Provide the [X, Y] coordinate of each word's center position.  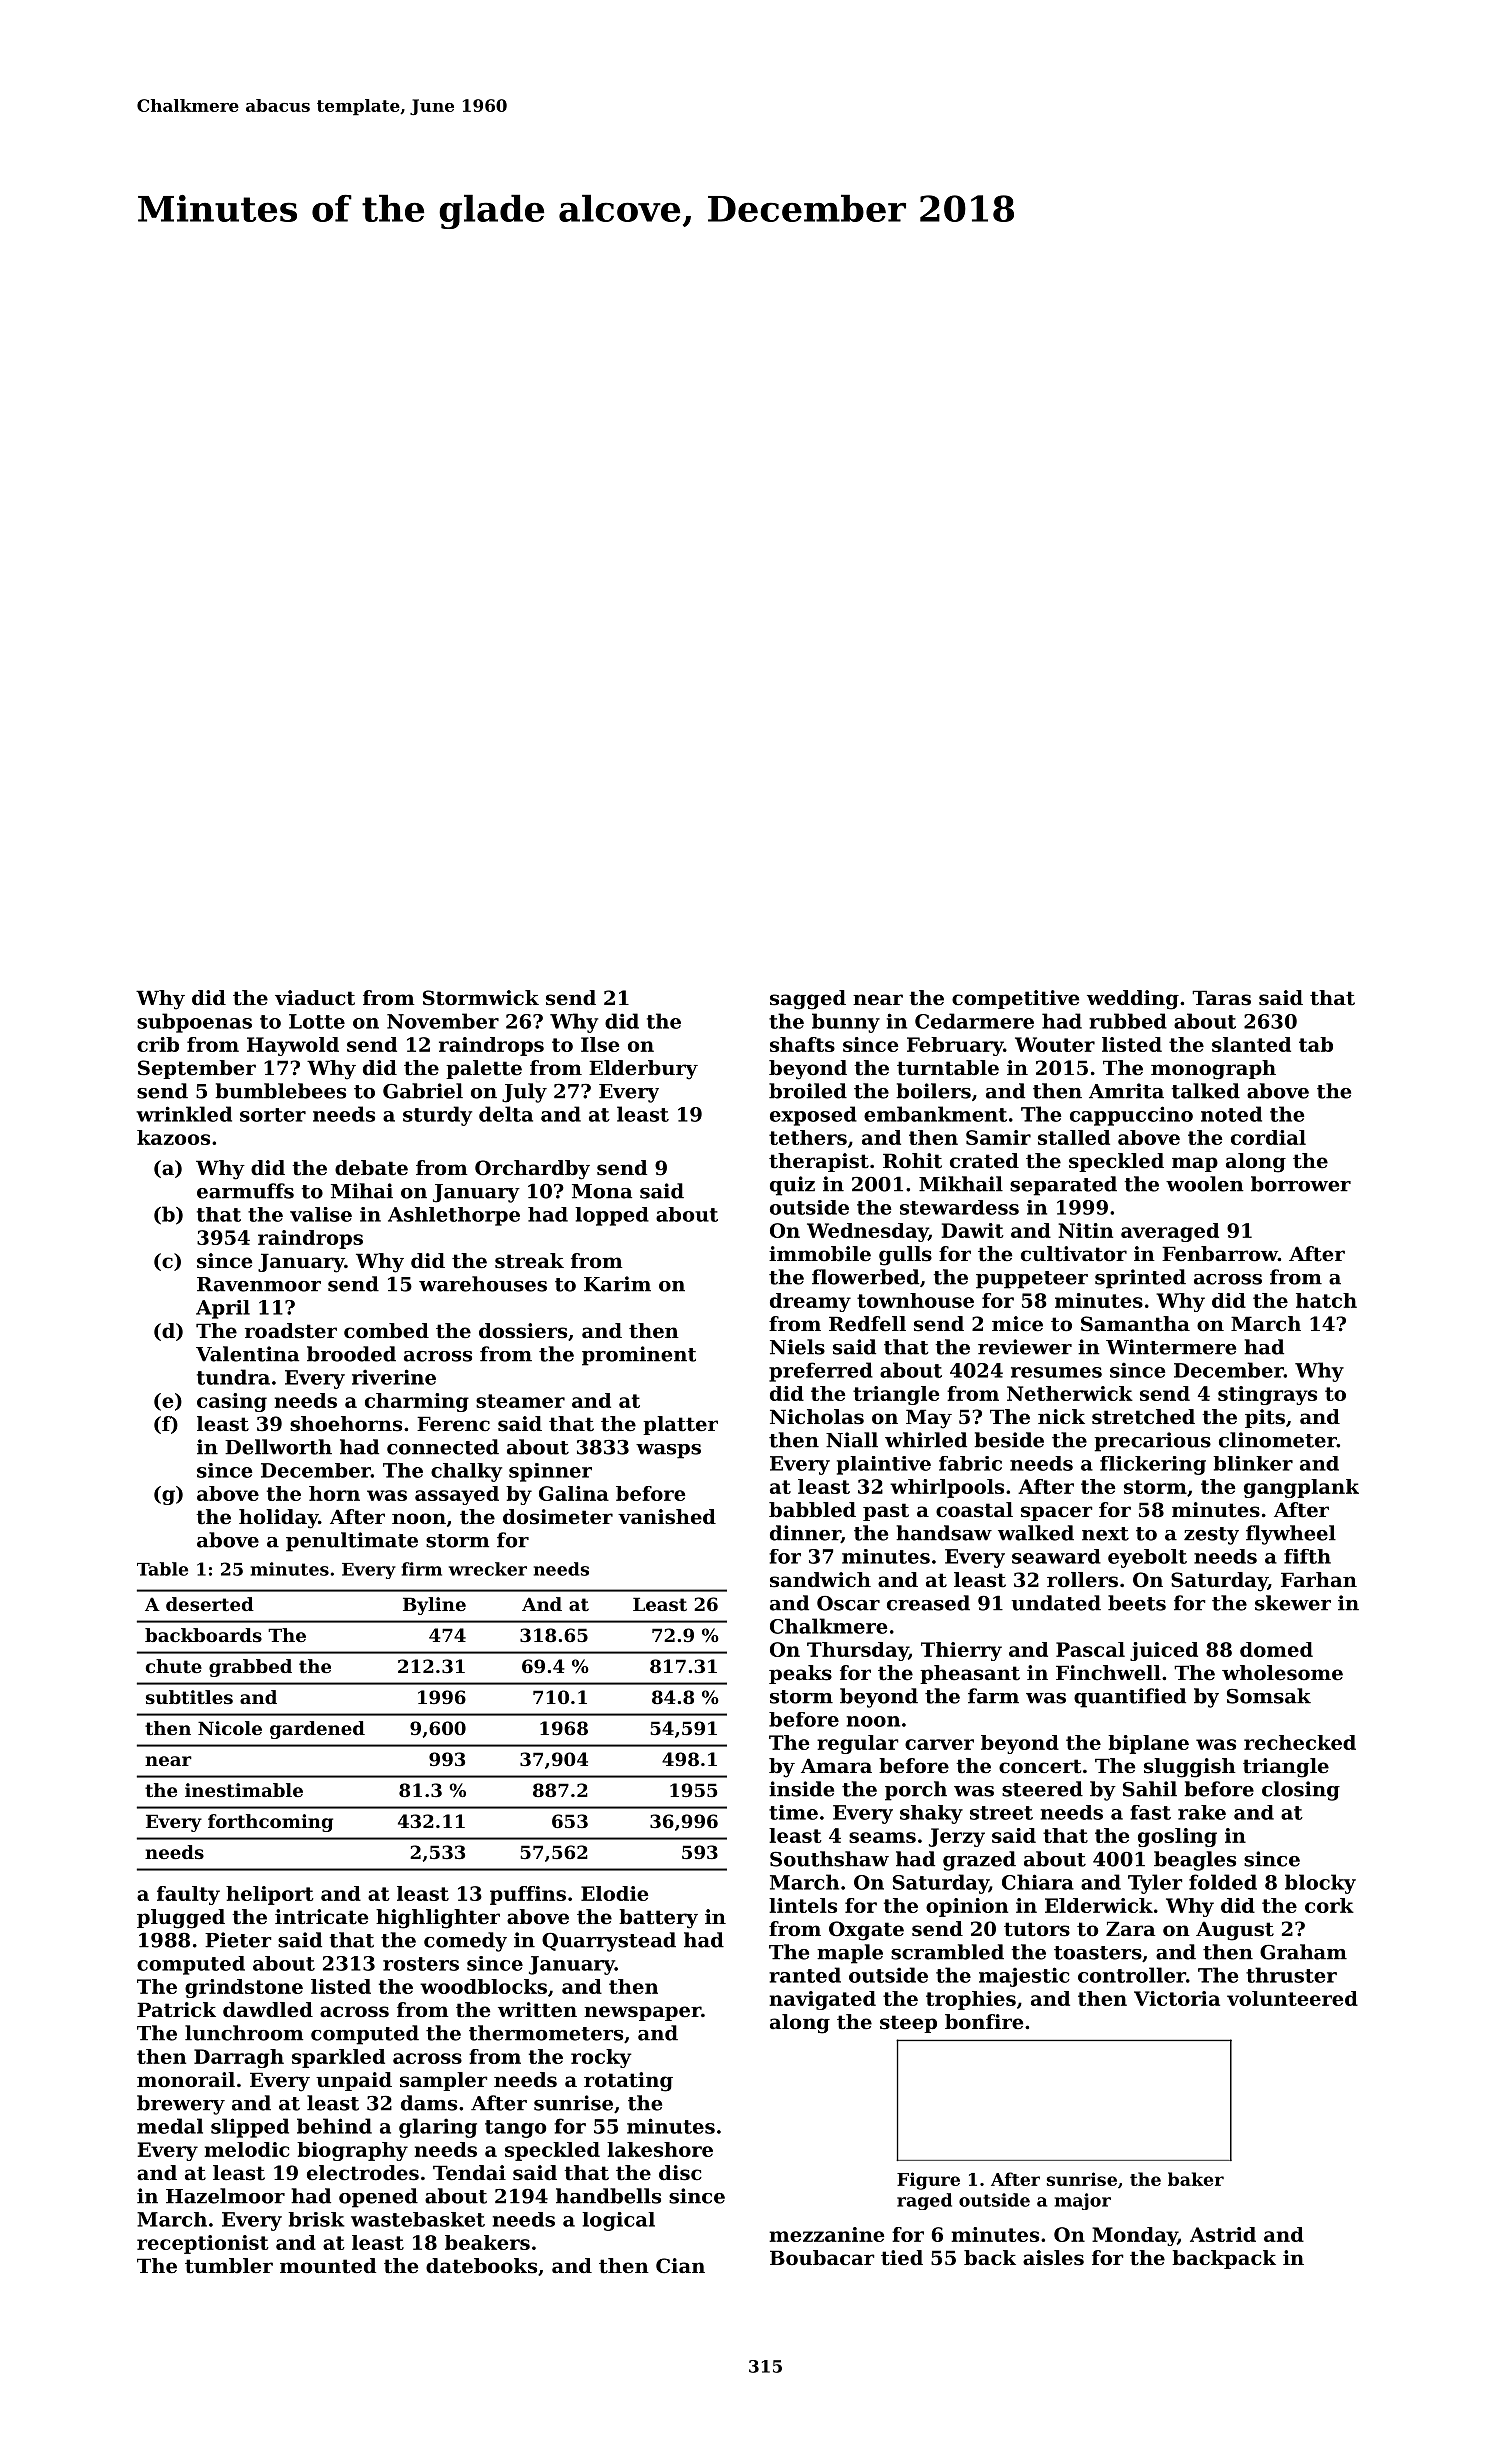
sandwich [820, 1580]
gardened [317, 1730]
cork [1329, 1905]
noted [1231, 1114]
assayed [457, 1495]
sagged [808, 1000]
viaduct [315, 998]
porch [916, 1791]
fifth [1307, 1556]
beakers [487, 2242]
